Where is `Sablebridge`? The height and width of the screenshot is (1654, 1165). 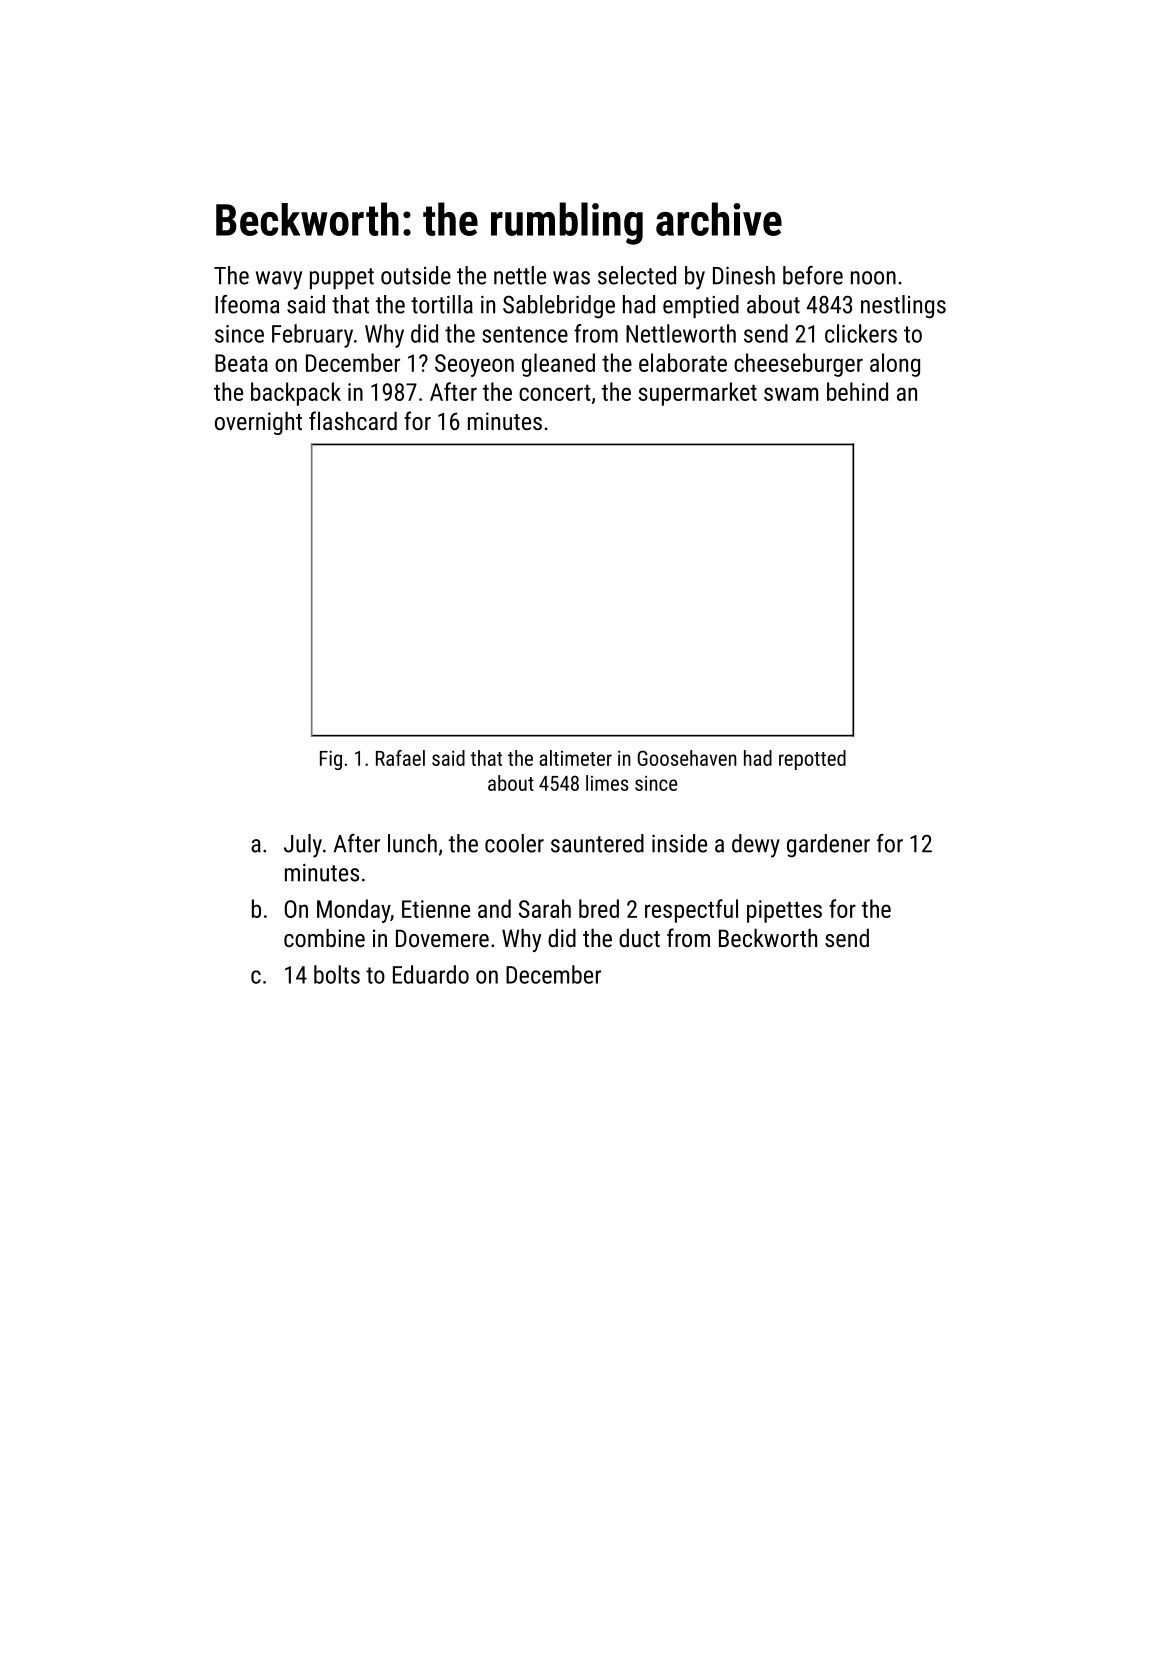 Sablebridge is located at coordinates (559, 307).
